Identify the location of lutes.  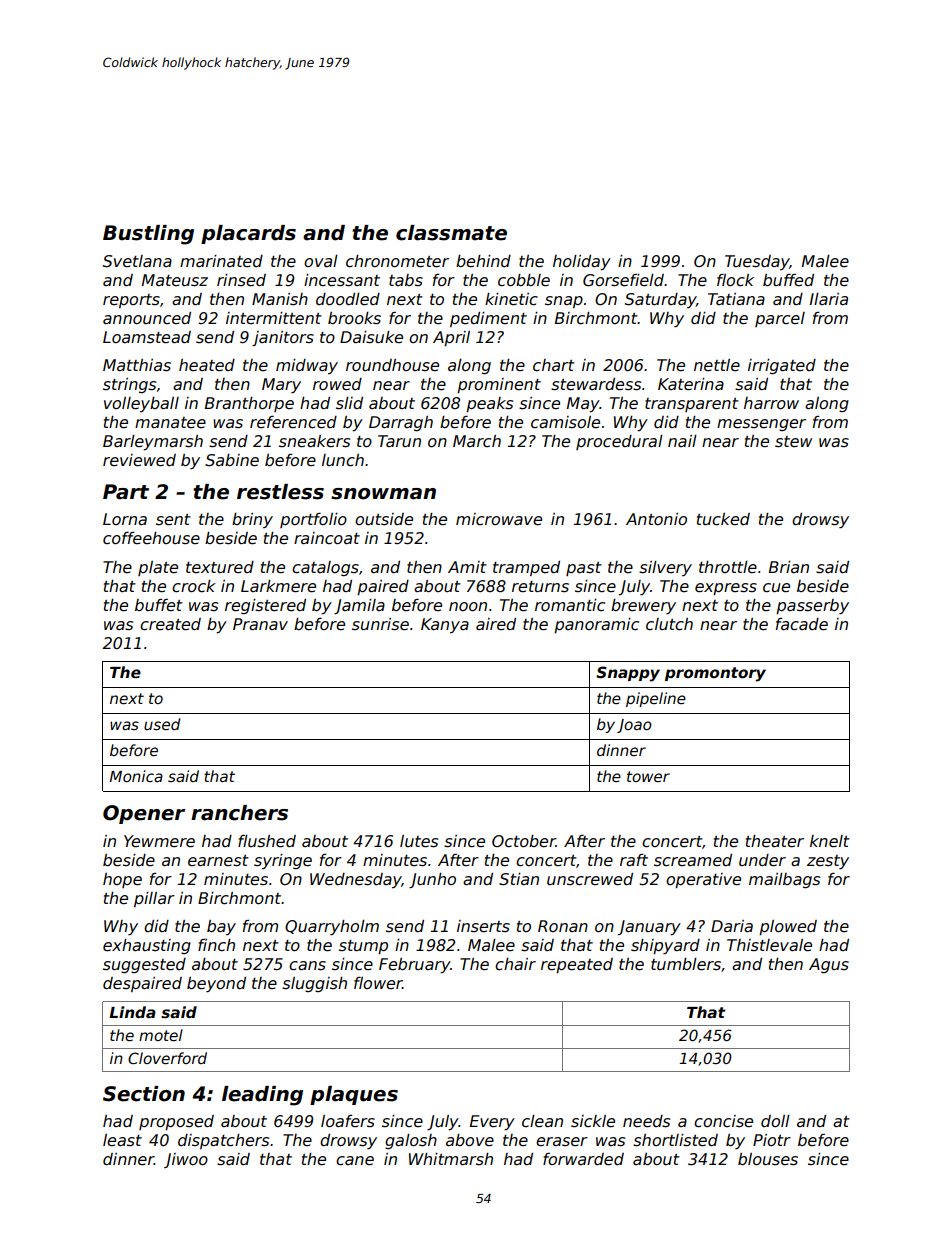
(419, 841).
